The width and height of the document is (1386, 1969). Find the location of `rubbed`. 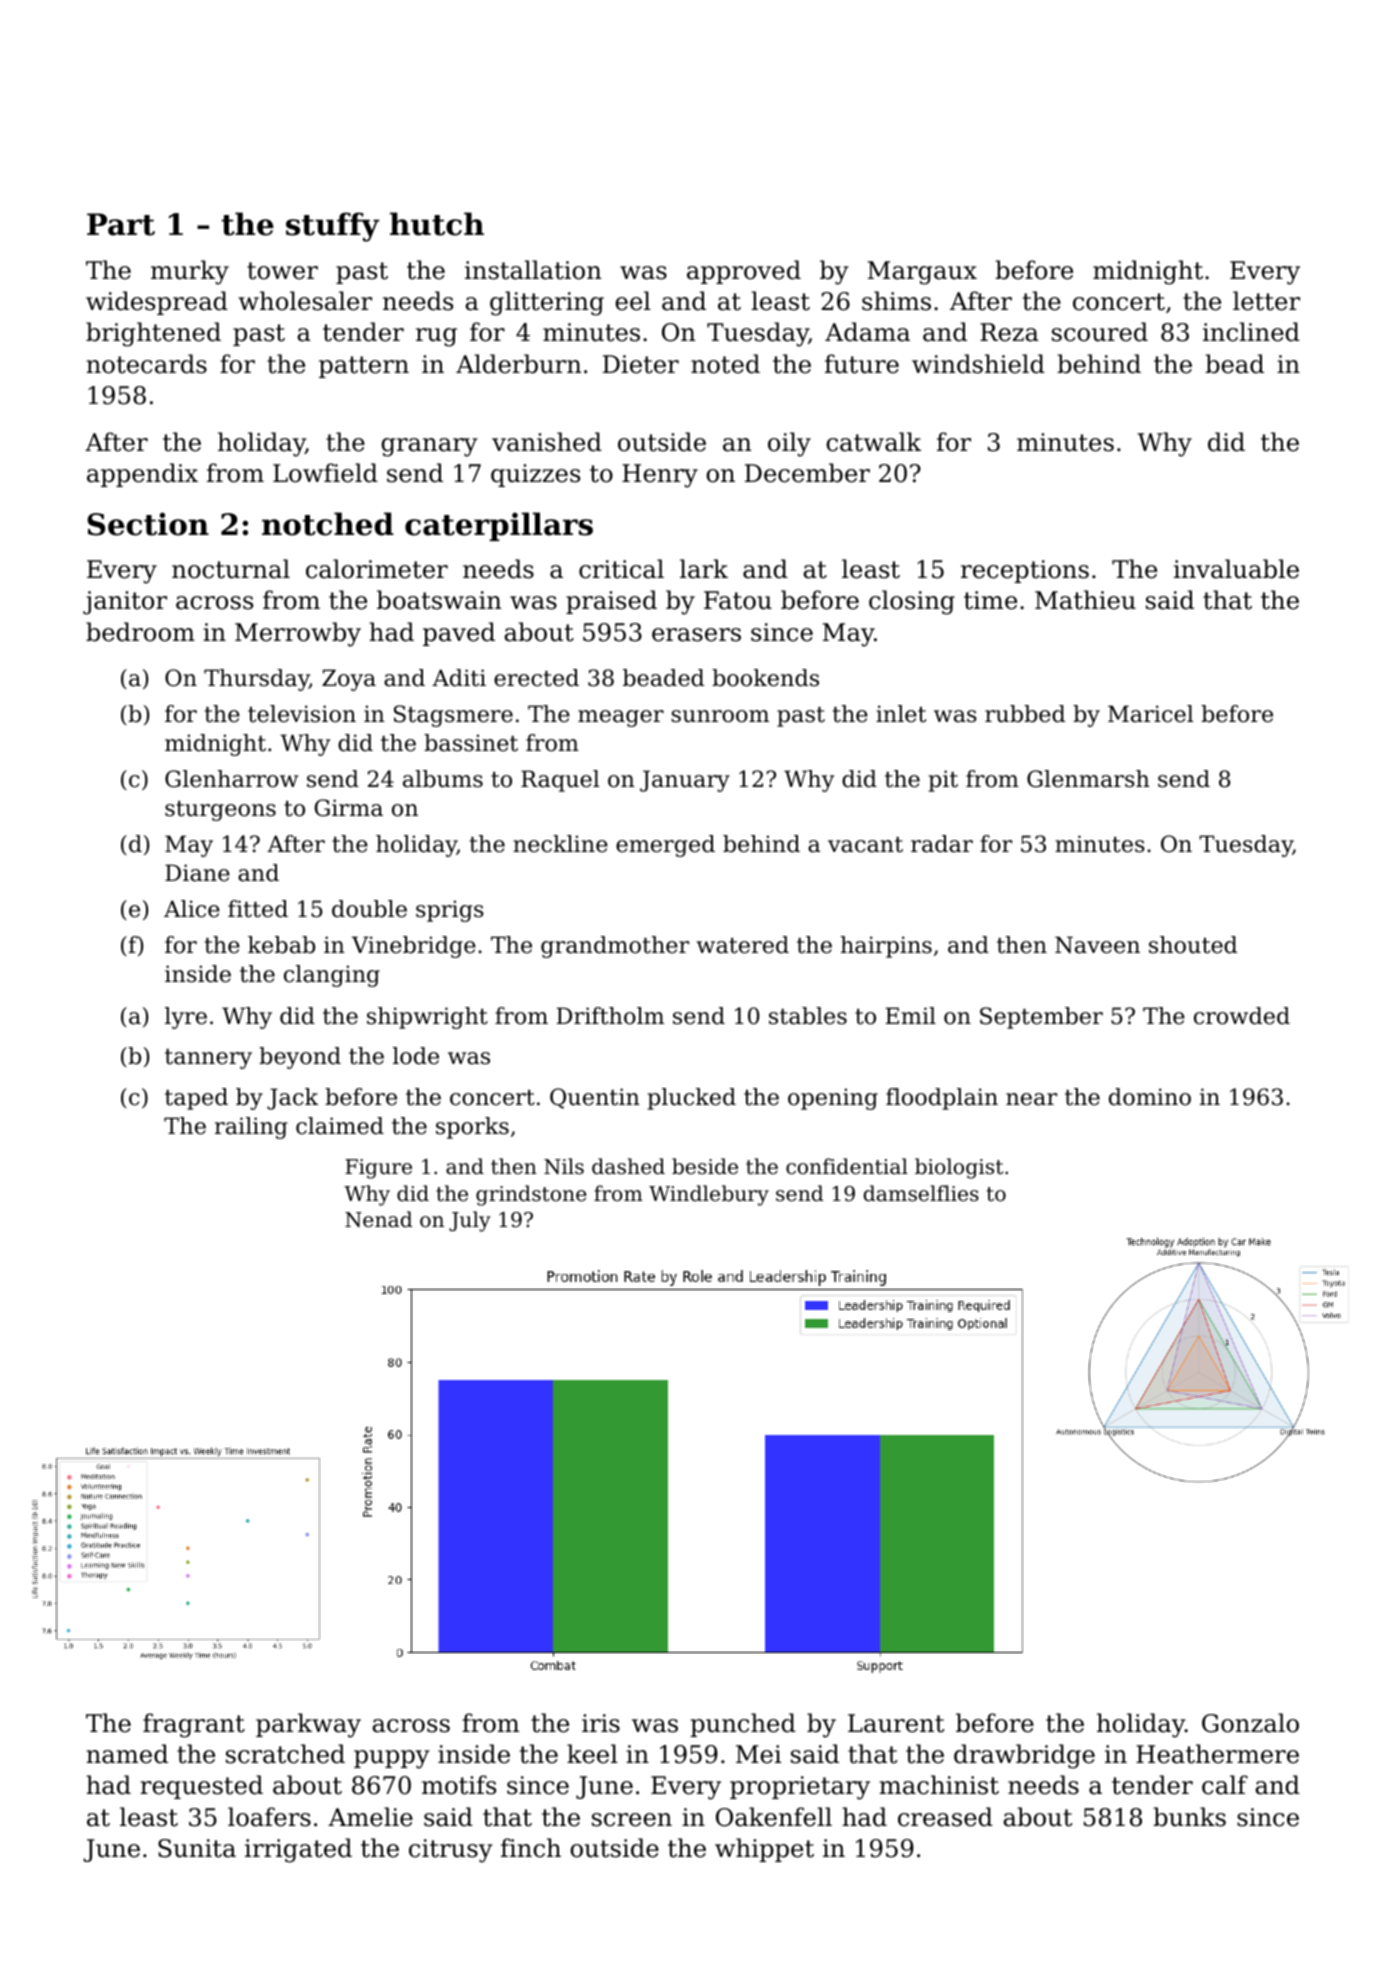

rubbed is located at coordinates (1025, 714).
